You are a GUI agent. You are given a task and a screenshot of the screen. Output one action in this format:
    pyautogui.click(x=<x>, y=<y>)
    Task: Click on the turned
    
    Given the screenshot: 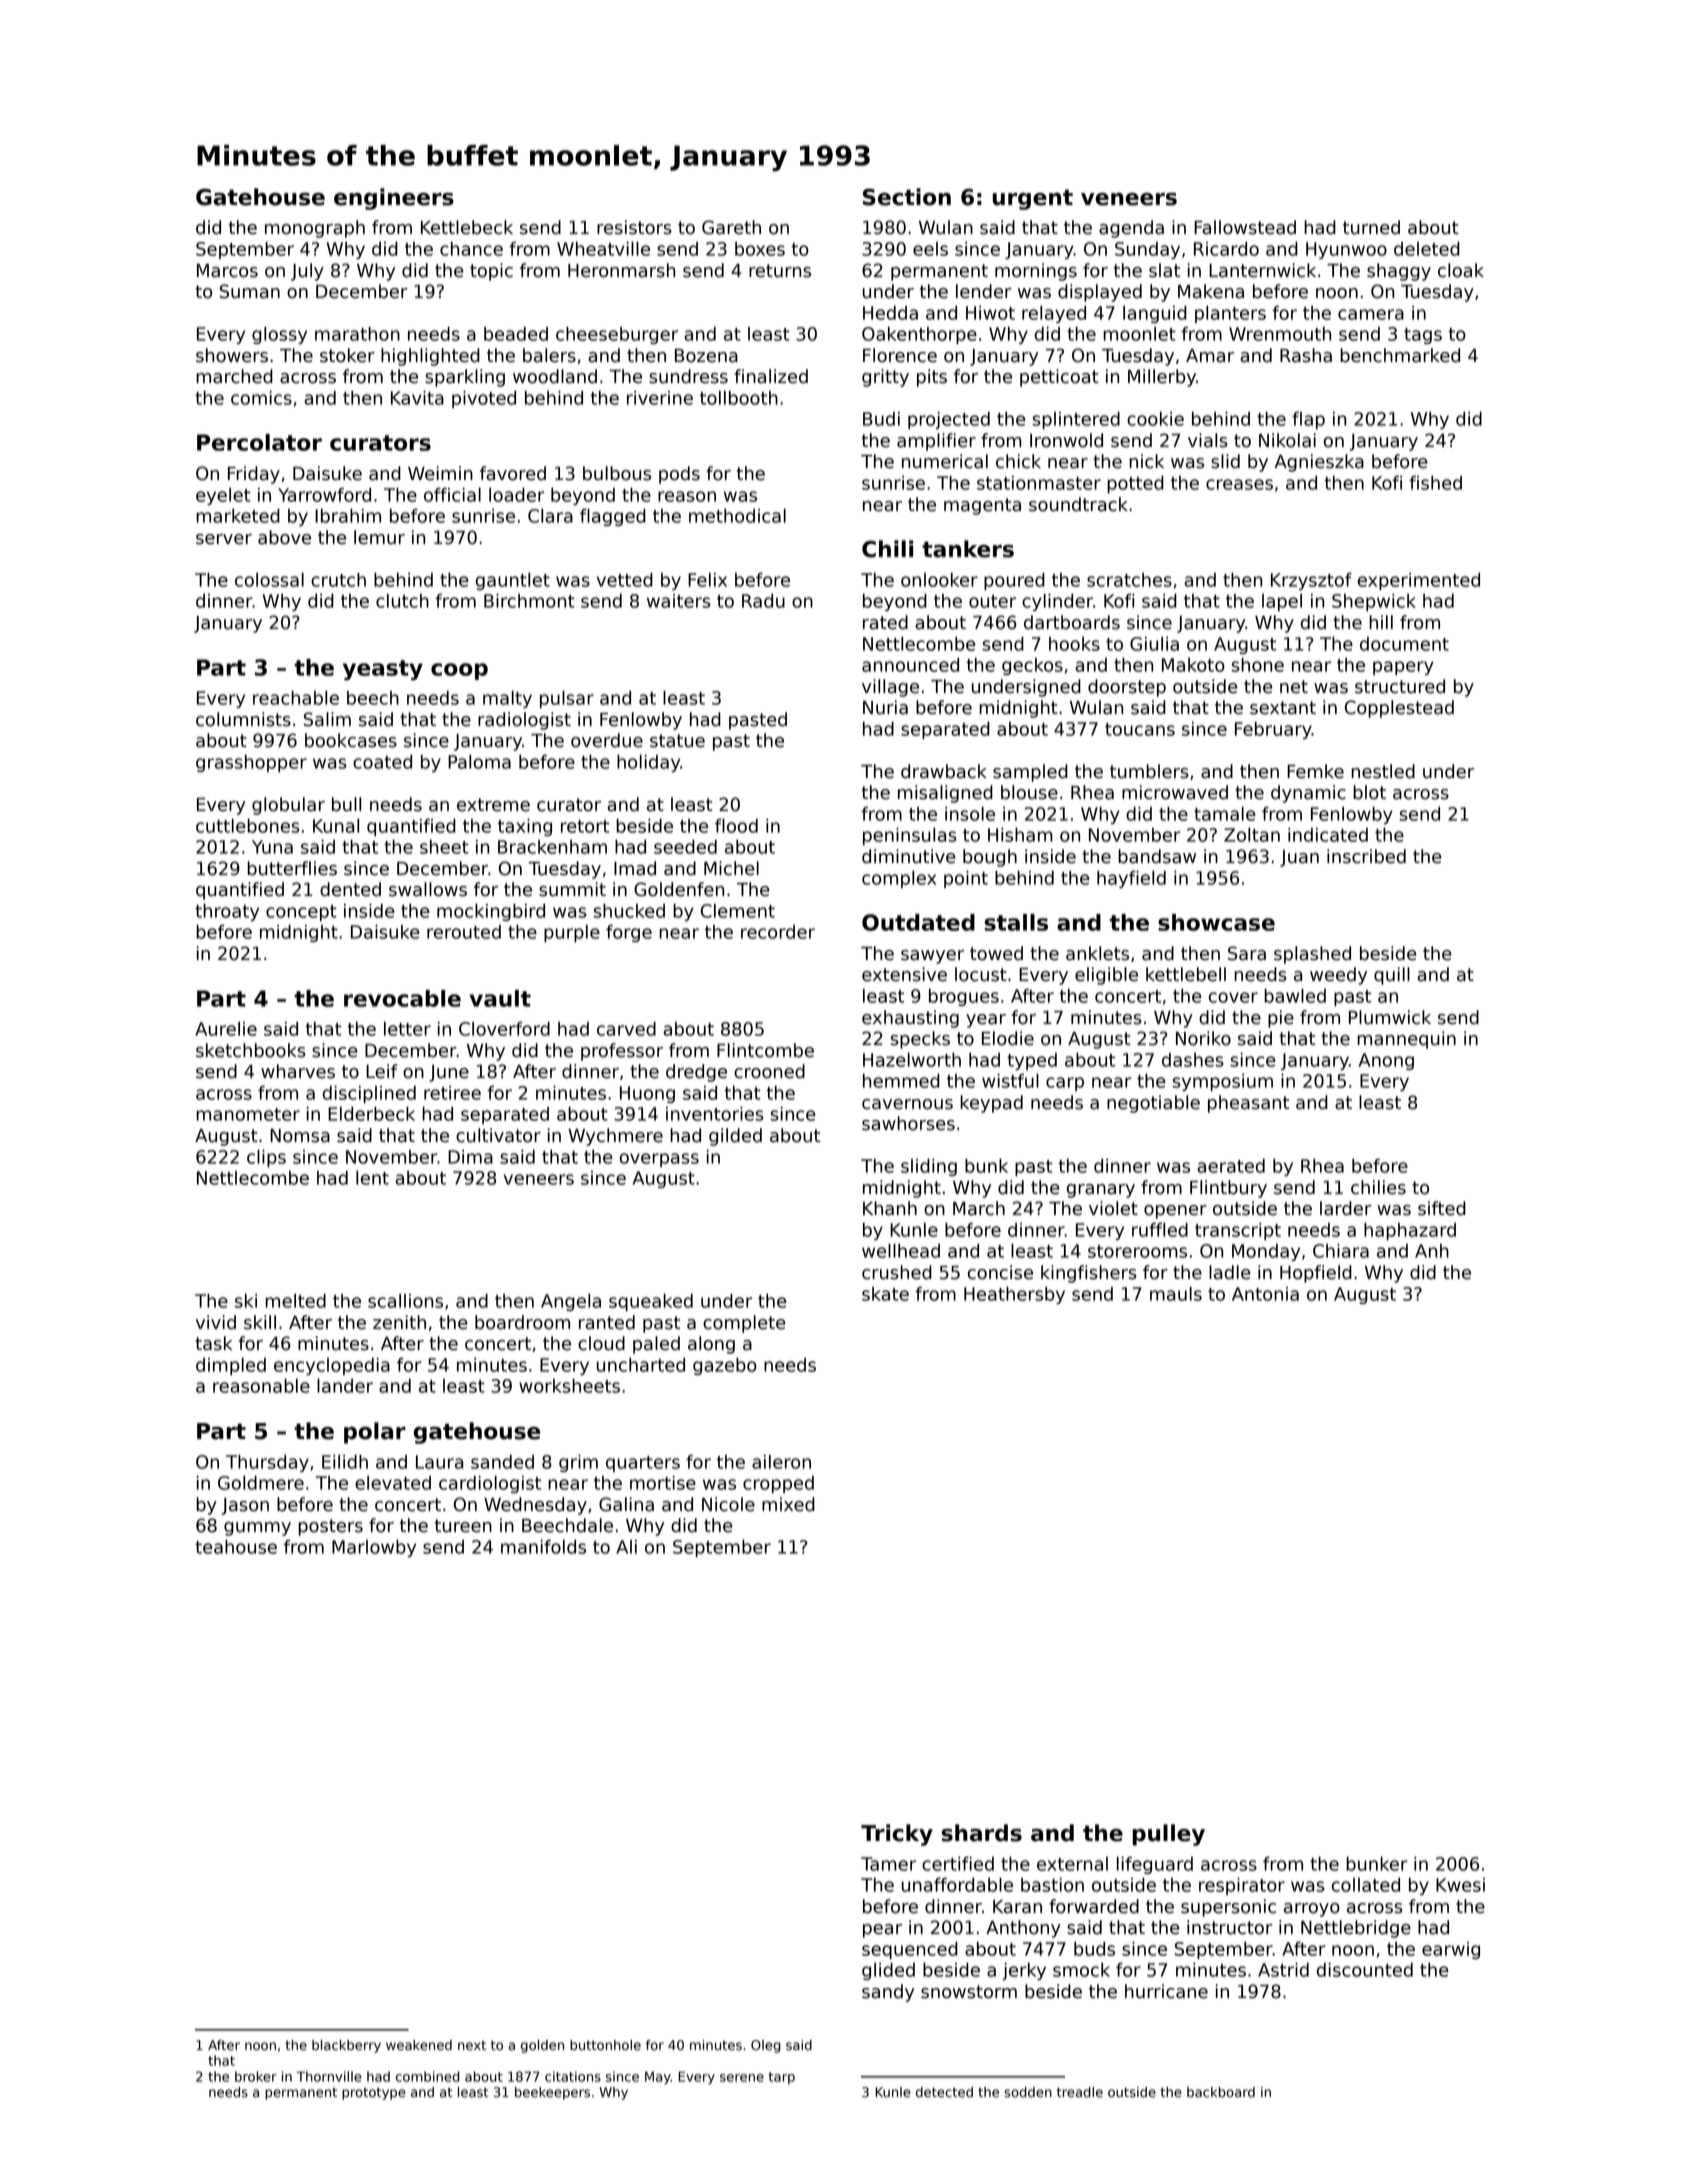 What is the action you would take?
    pyautogui.click(x=1371, y=227)
